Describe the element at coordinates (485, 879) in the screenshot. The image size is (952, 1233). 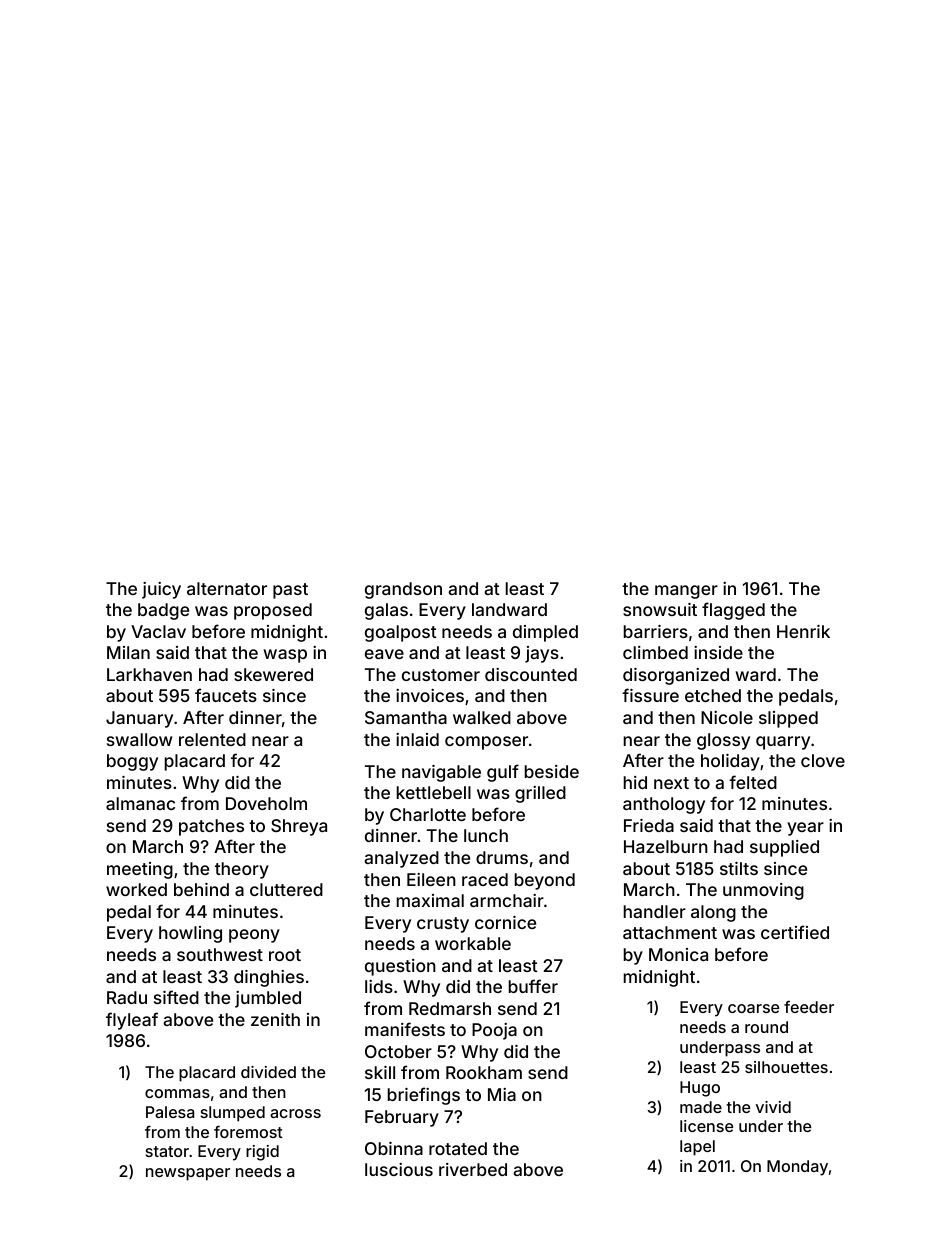
I see `raced` at that location.
